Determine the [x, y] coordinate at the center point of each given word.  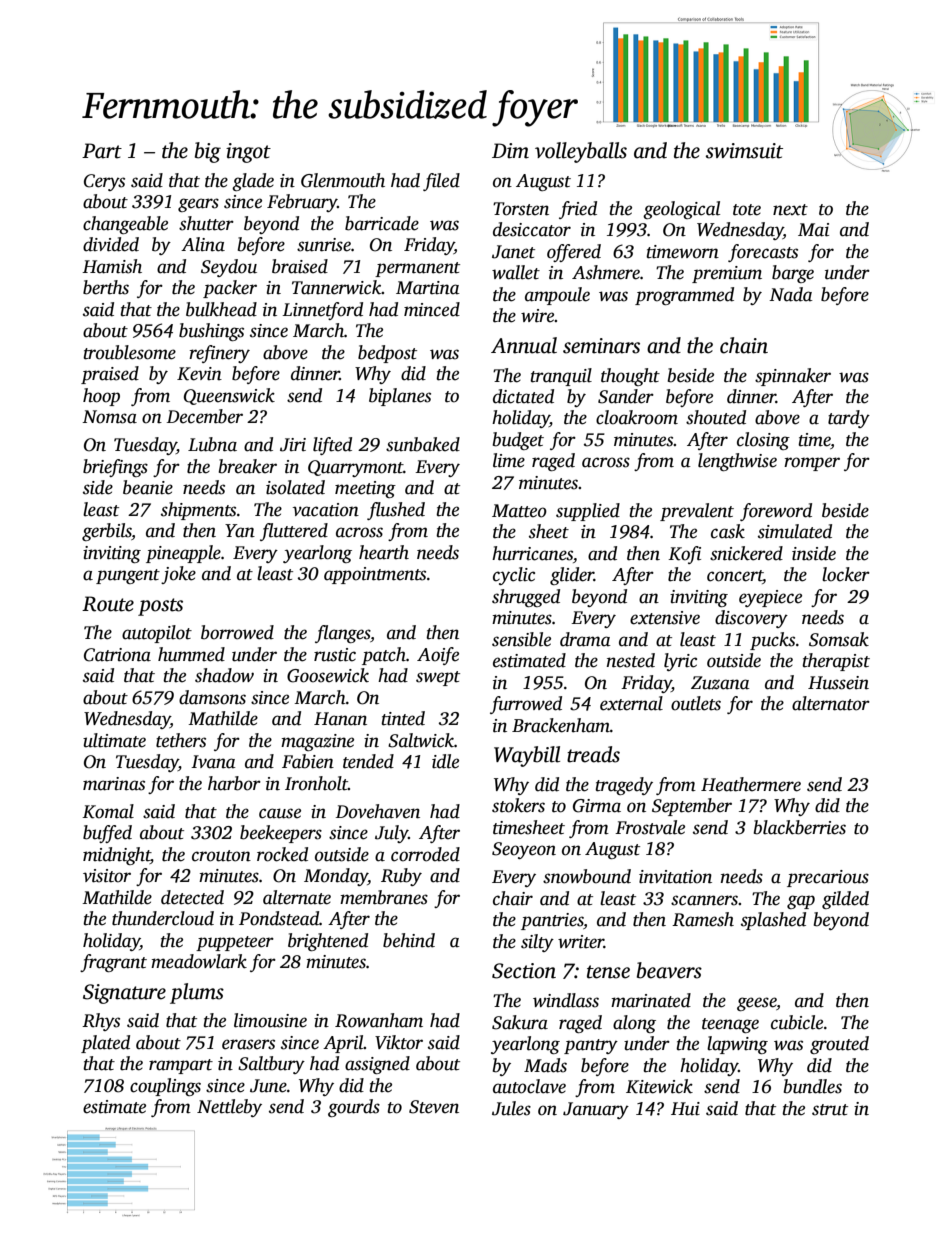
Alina [203, 244]
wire [537, 316]
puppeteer [235, 943]
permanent [417, 269]
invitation [675, 877]
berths [106, 287]
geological [681, 210]
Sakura [520, 1022]
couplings [165, 1087]
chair [513, 898]
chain [744, 345]
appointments [375, 575]
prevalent [697, 512]
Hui [685, 1109]
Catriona [117, 655]
